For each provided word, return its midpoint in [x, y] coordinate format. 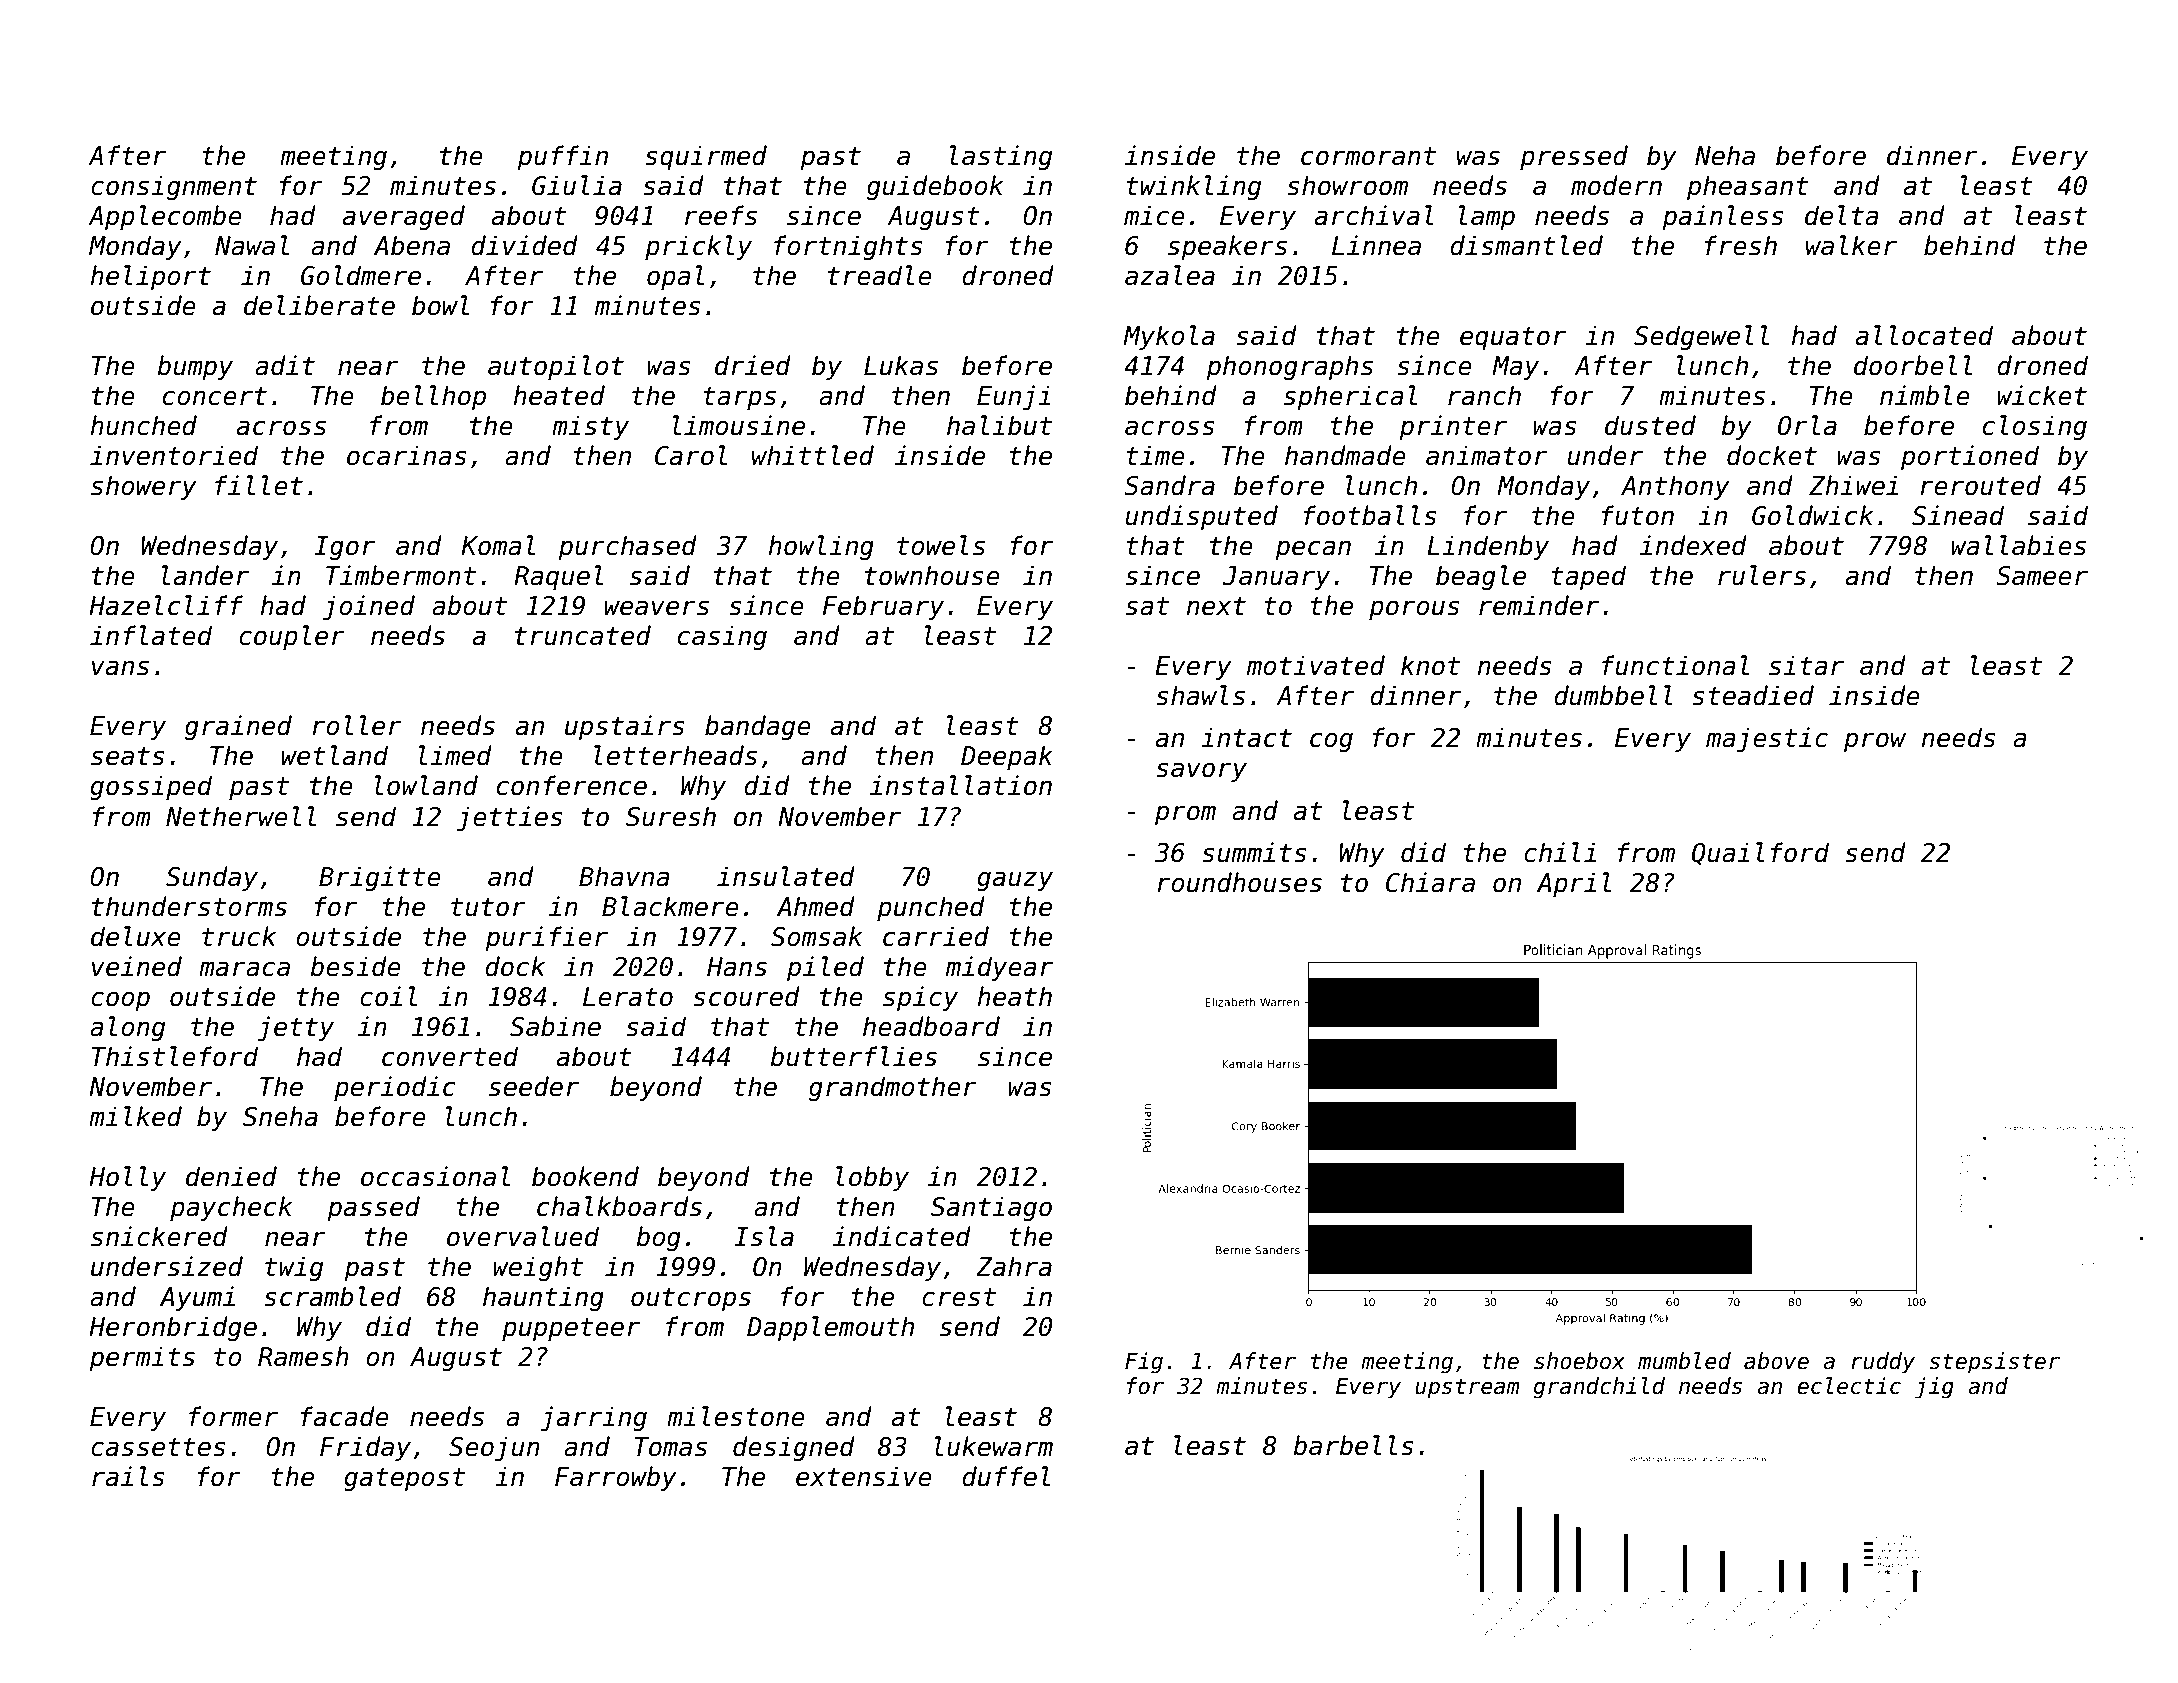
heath [1014, 996]
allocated [1924, 335]
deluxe [136, 936]
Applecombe [165, 217]
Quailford [1760, 853]
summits [1254, 852]
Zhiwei [1853, 485]
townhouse [932, 575]
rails [128, 1476]
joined [369, 607]
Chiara [1430, 882]
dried [753, 365]
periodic [395, 1088]
